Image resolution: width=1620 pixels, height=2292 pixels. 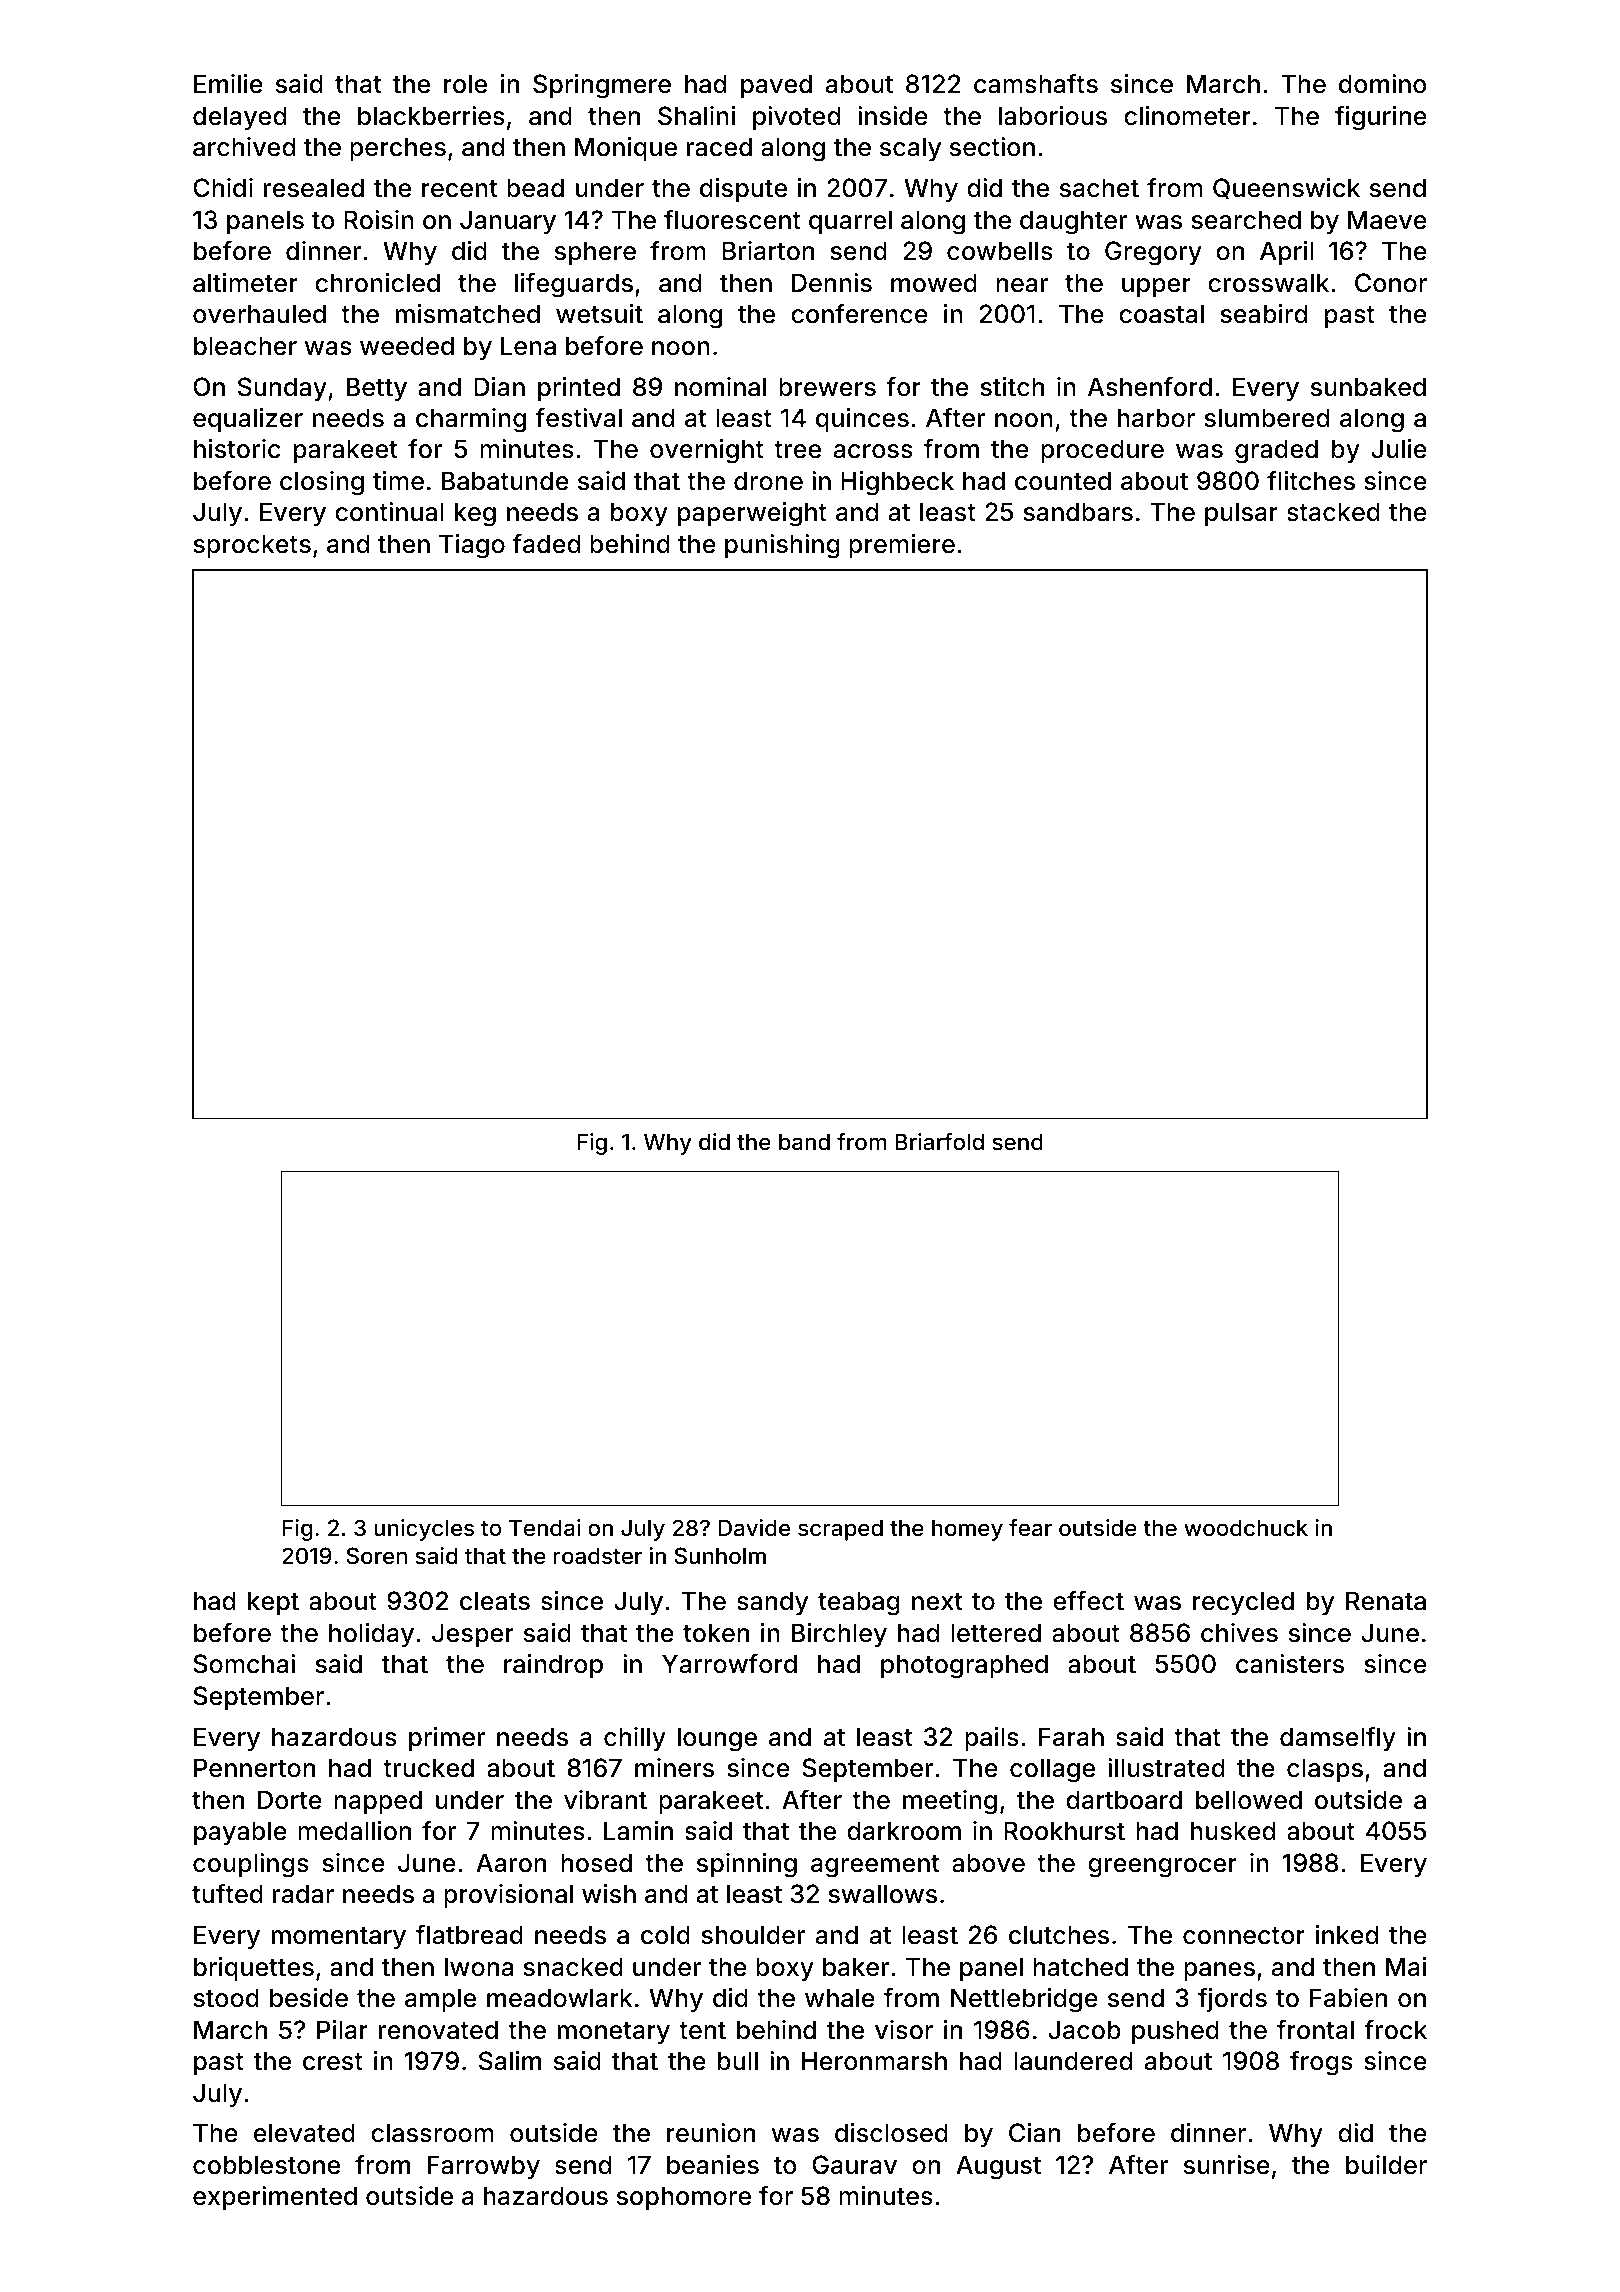 What do you see at coordinates (473, 1635) in the screenshot?
I see `Jesper` at bounding box center [473, 1635].
